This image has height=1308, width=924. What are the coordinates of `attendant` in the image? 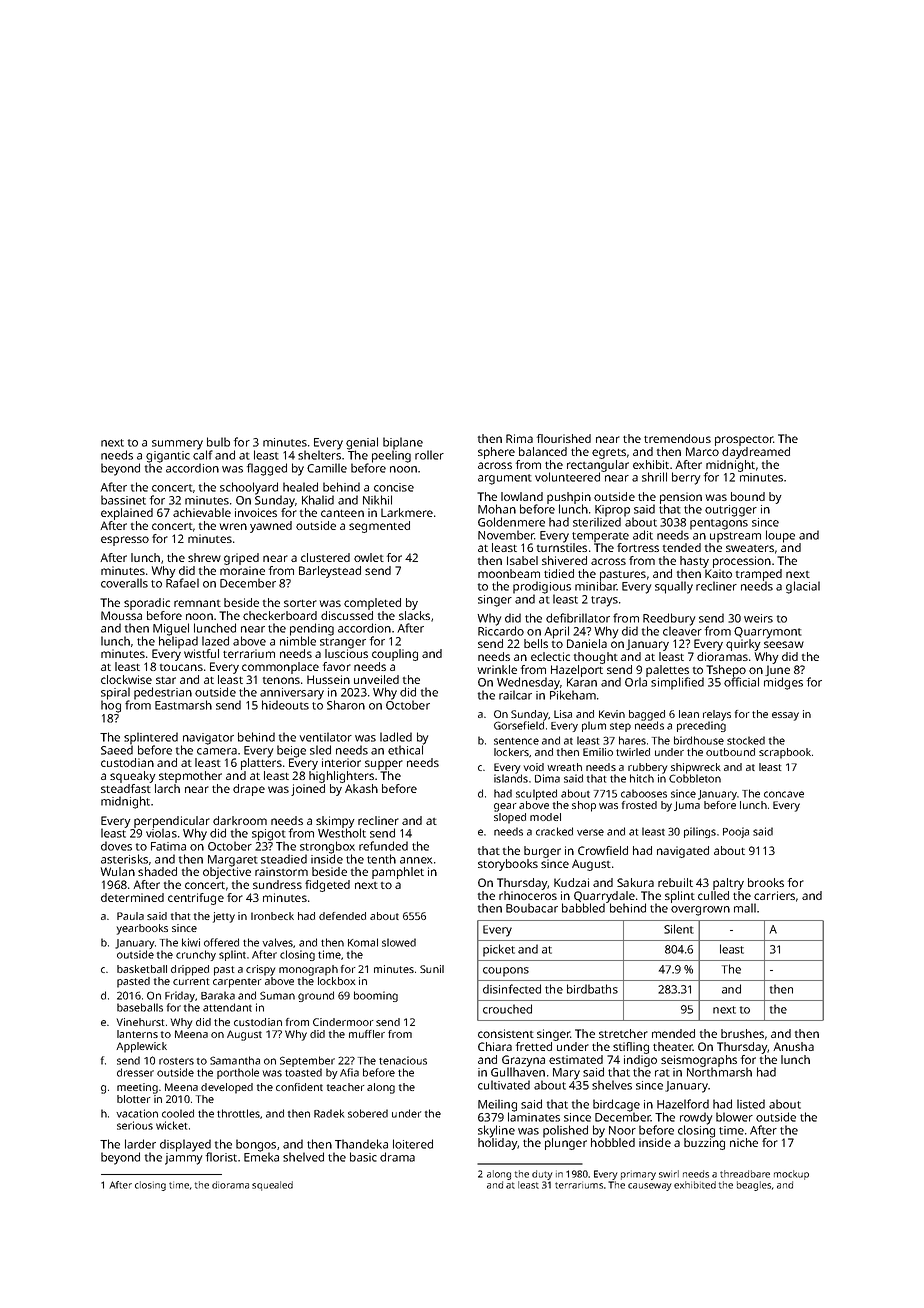 It's located at (227, 1007).
